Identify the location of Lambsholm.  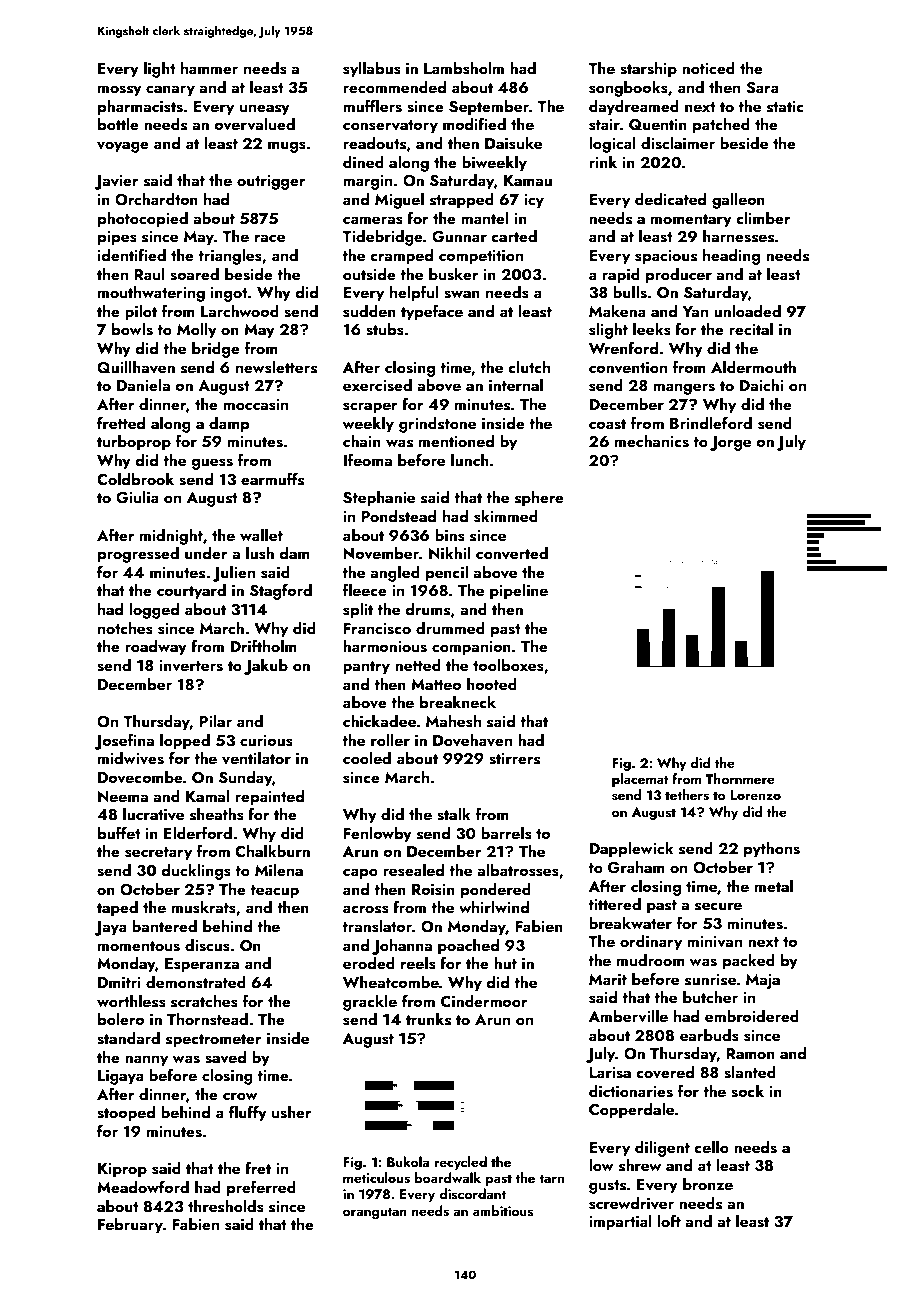
(464, 68).
